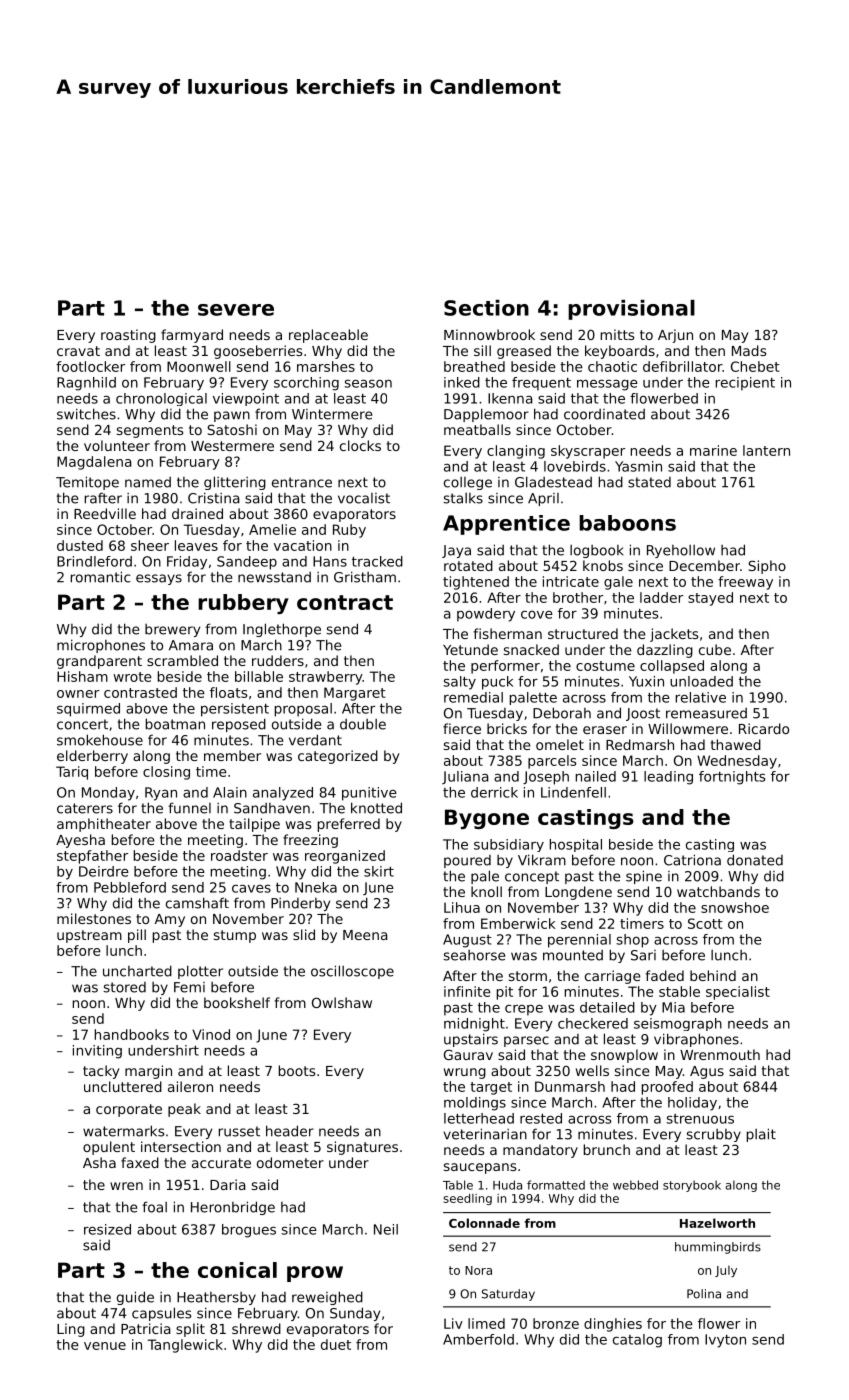 This document has width=849, height=1400. Describe the element at coordinates (185, 1346) in the document. I see `Tanglewick` at that location.
